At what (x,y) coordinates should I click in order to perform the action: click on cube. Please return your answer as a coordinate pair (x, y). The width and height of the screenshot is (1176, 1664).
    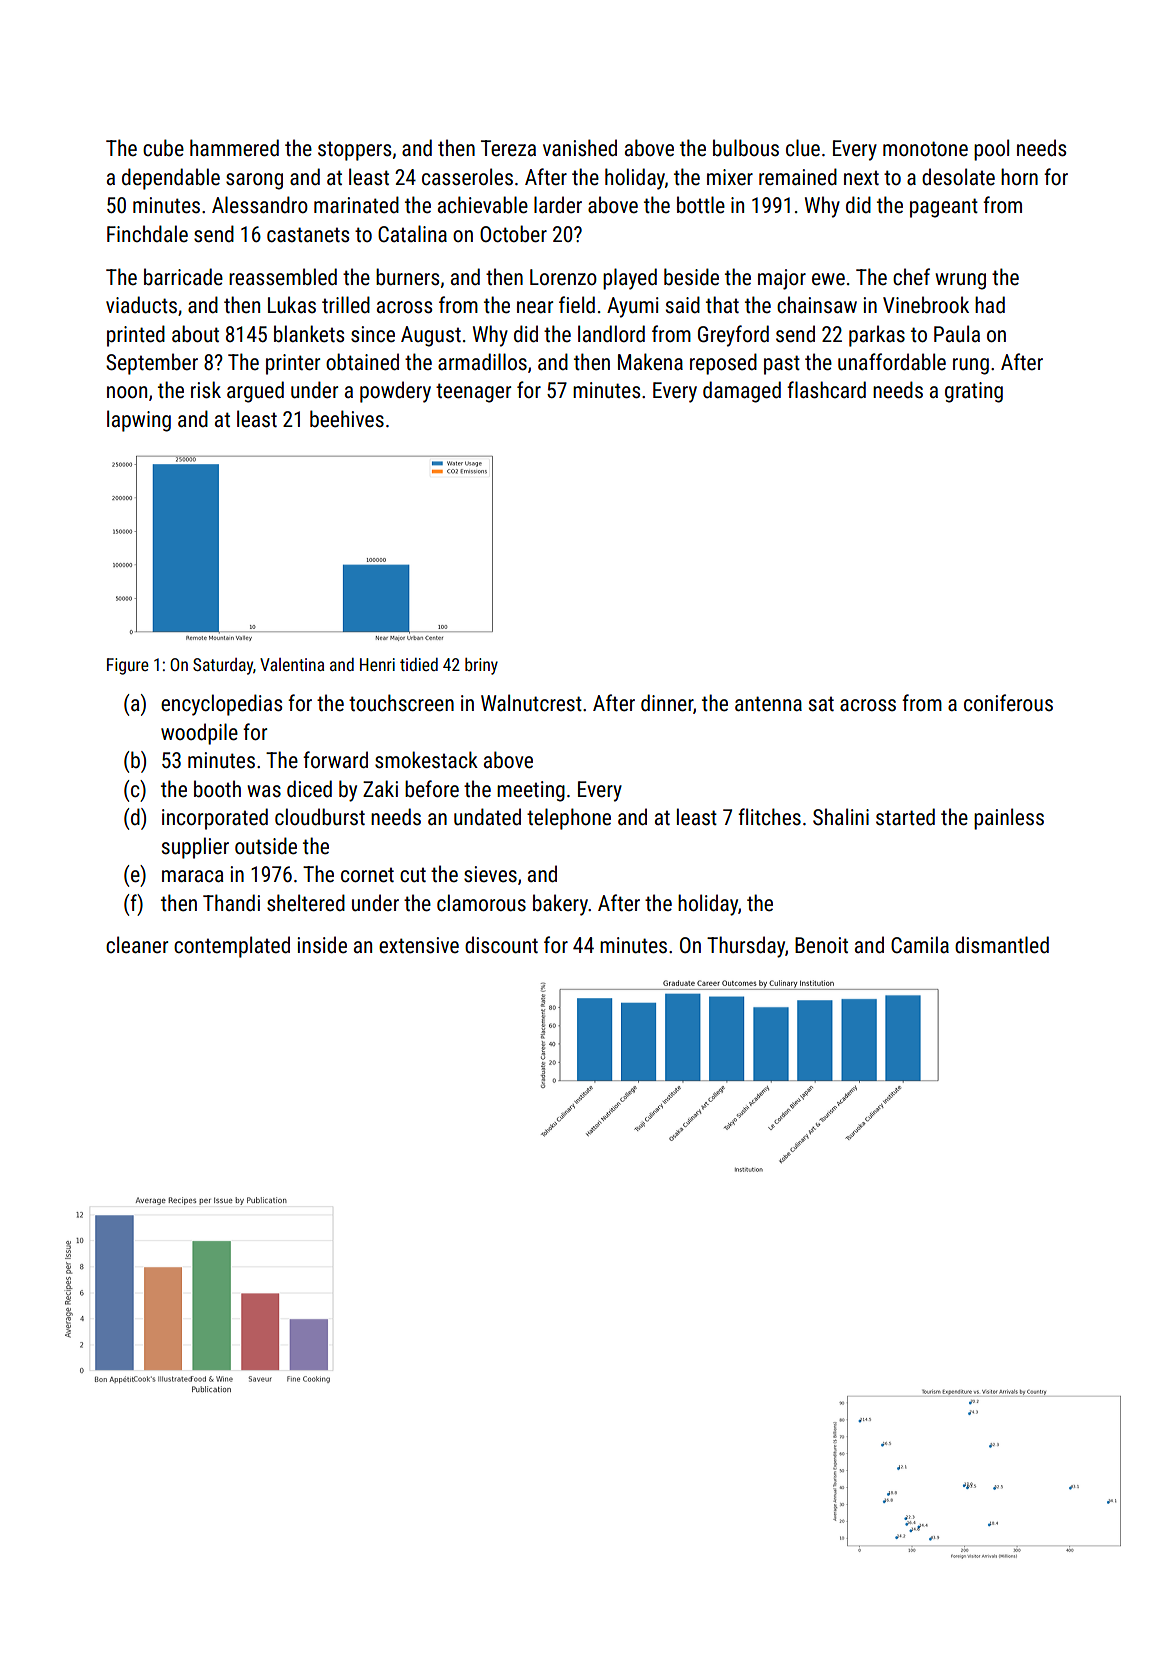
    Looking at the image, I should click on (163, 148).
